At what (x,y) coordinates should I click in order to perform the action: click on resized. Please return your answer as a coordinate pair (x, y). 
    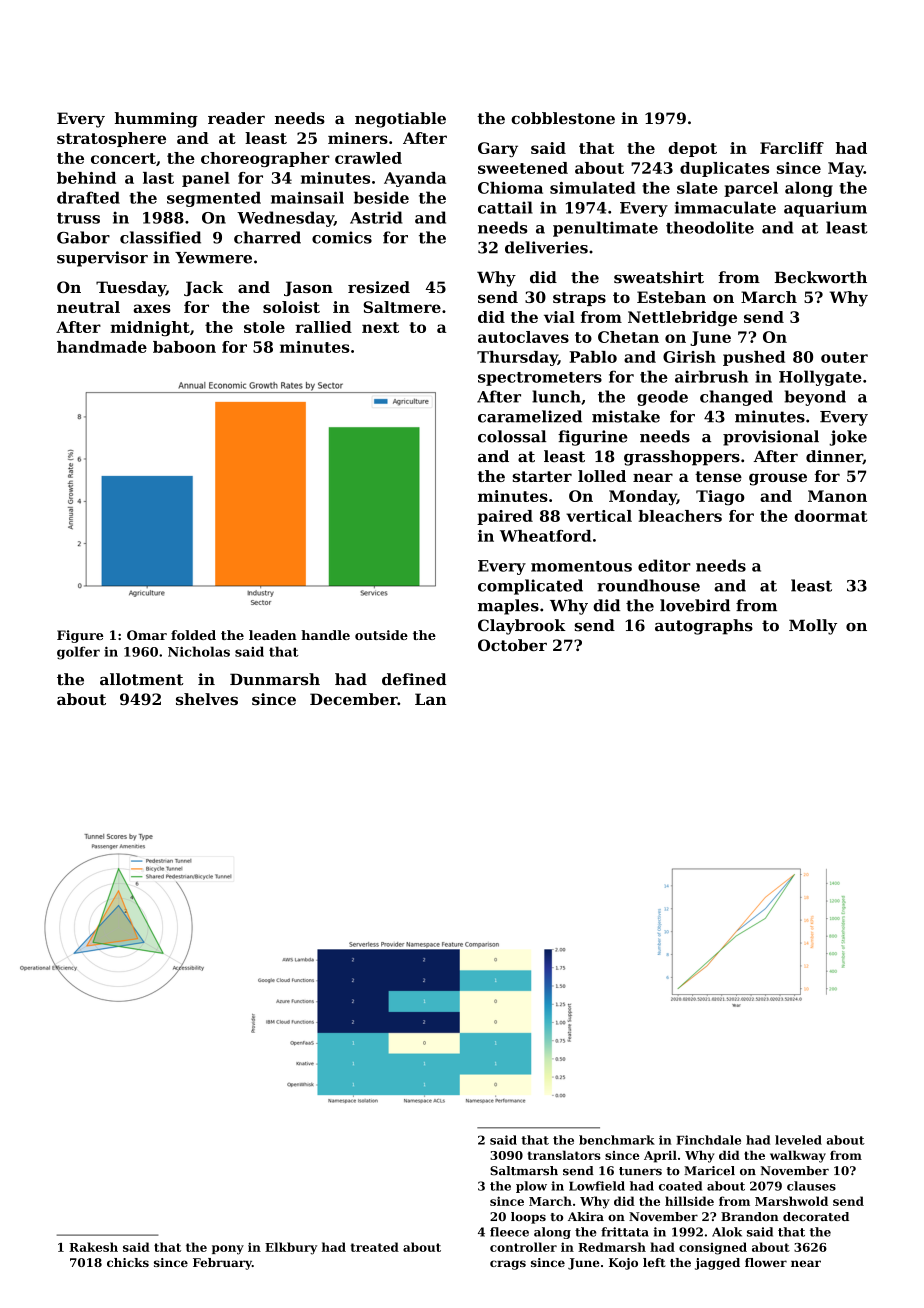
    Looking at the image, I should click on (379, 287).
